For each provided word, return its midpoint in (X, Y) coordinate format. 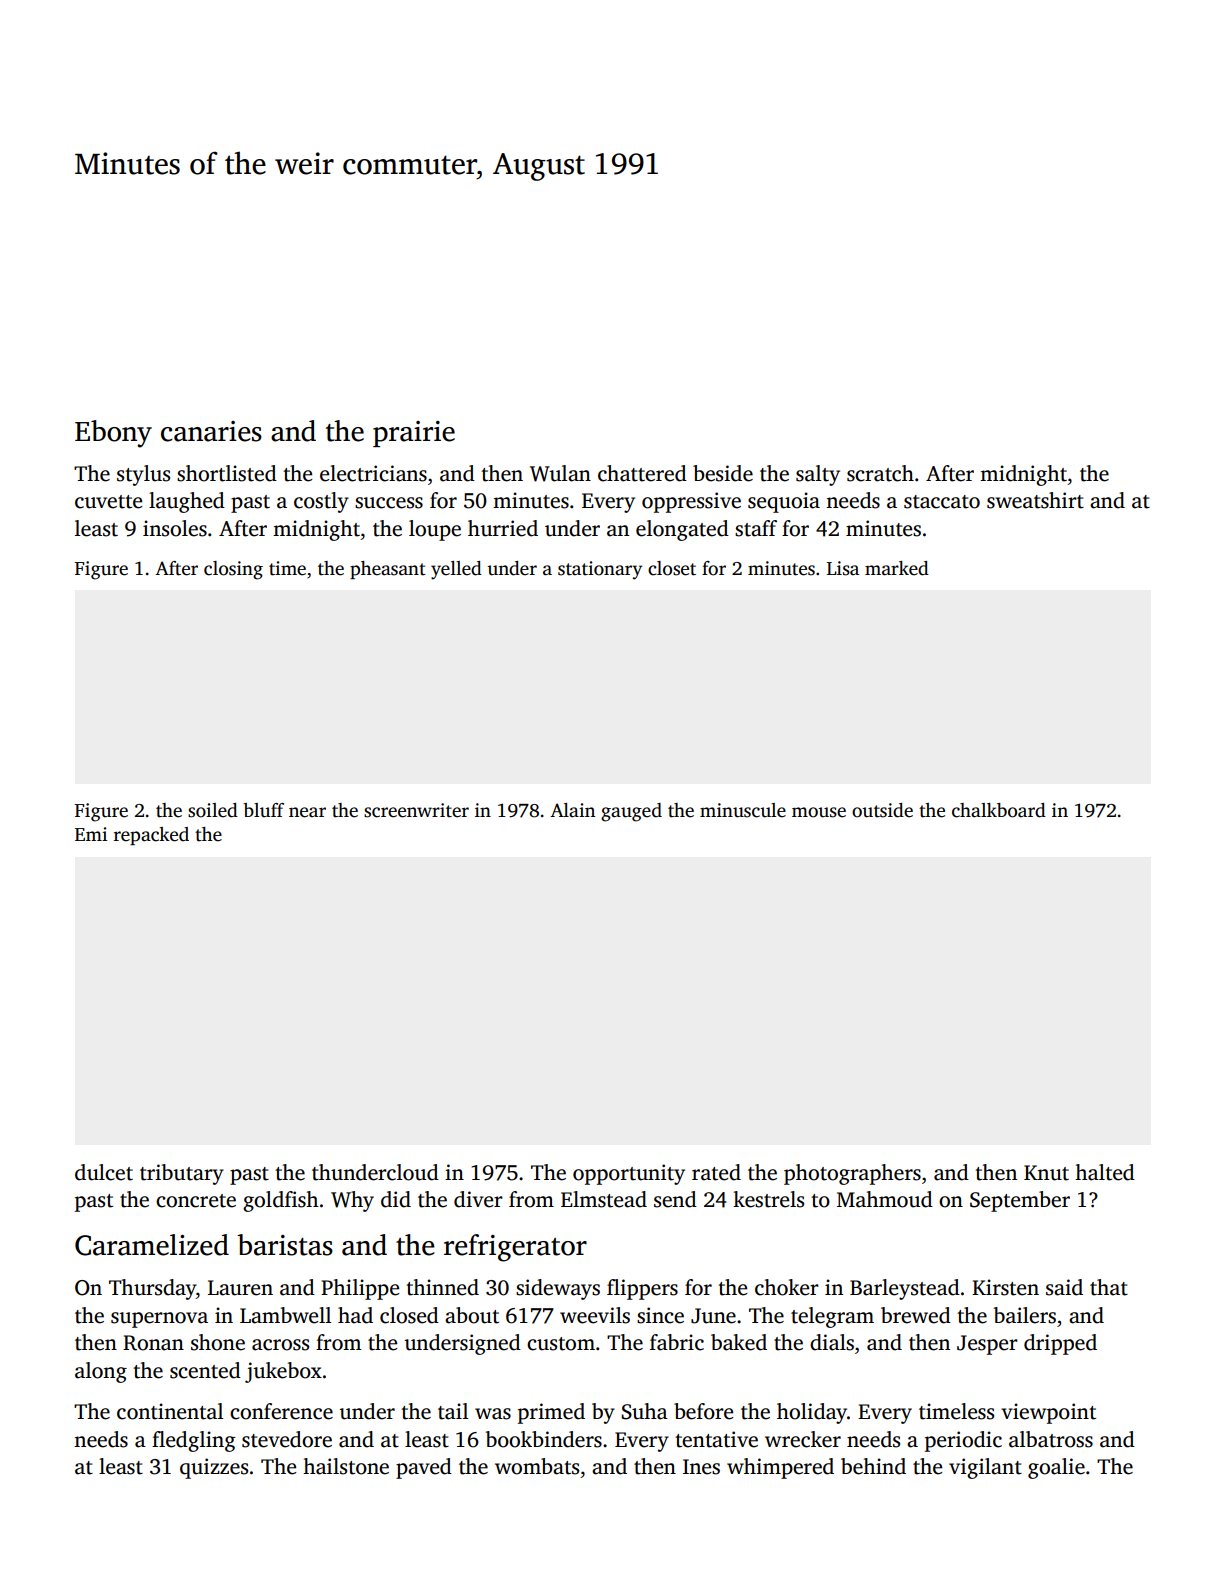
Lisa (843, 568)
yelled (456, 570)
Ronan (153, 1343)
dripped (1060, 1344)
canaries (211, 431)
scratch (880, 473)
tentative (716, 1439)
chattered (642, 473)
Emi (91, 834)
